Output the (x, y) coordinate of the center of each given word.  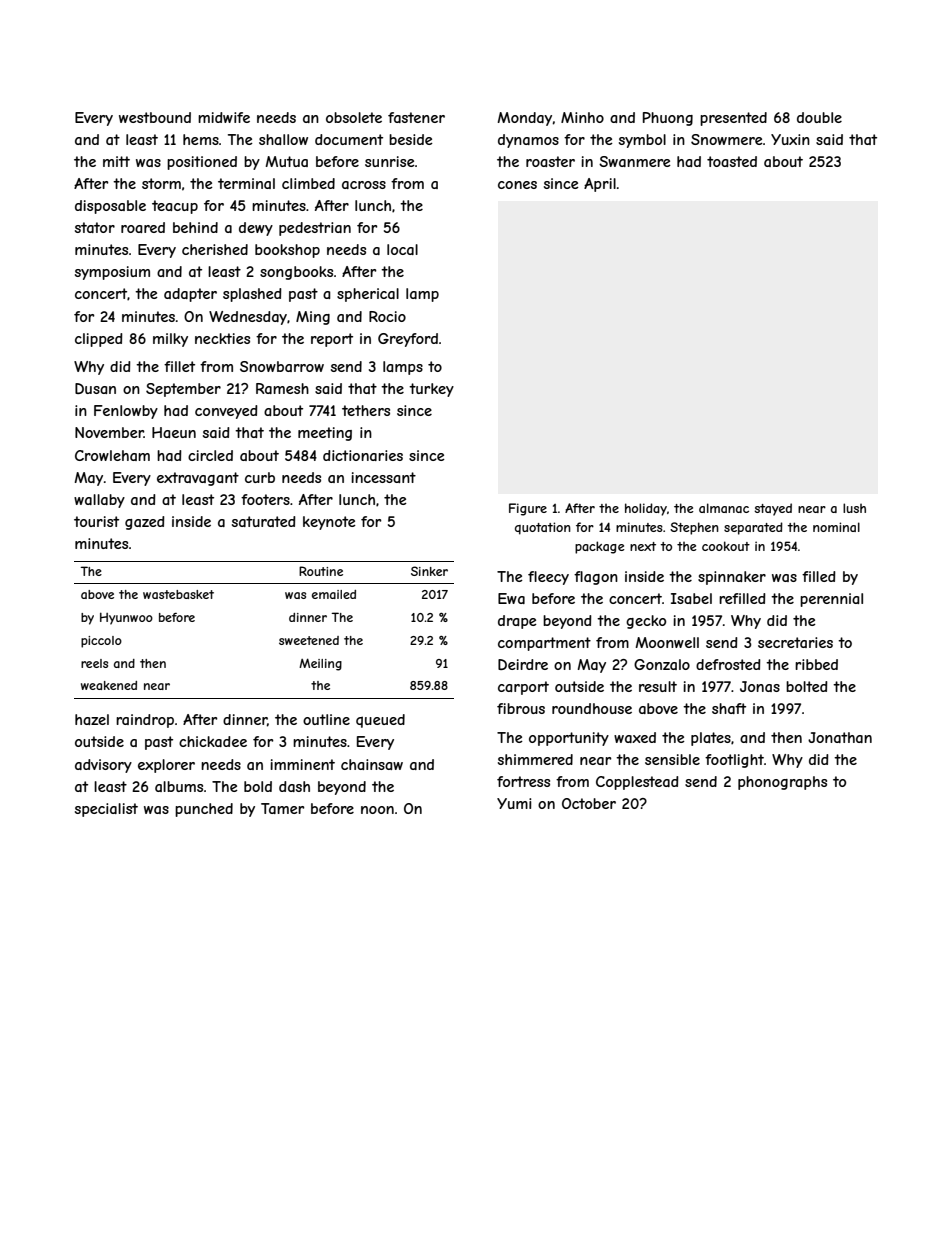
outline (326, 719)
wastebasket (178, 594)
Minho (582, 117)
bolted (807, 686)
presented (733, 119)
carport (523, 688)
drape (517, 622)
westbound (155, 117)
